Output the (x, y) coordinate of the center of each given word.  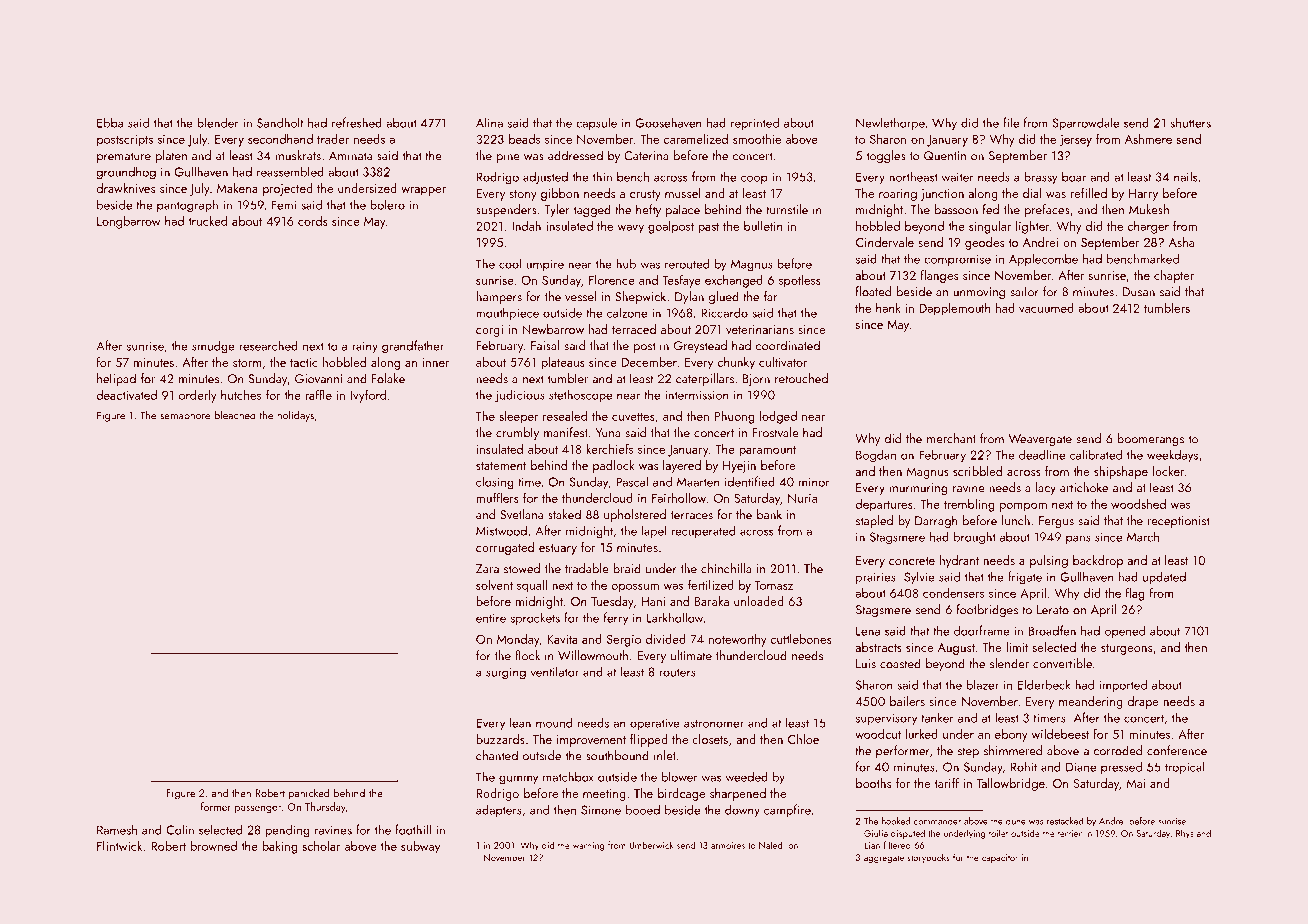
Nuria (802, 498)
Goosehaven (668, 122)
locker (1168, 471)
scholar (321, 846)
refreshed (357, 122)
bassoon (956, 209)
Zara (487, 569)
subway (420, 847)
